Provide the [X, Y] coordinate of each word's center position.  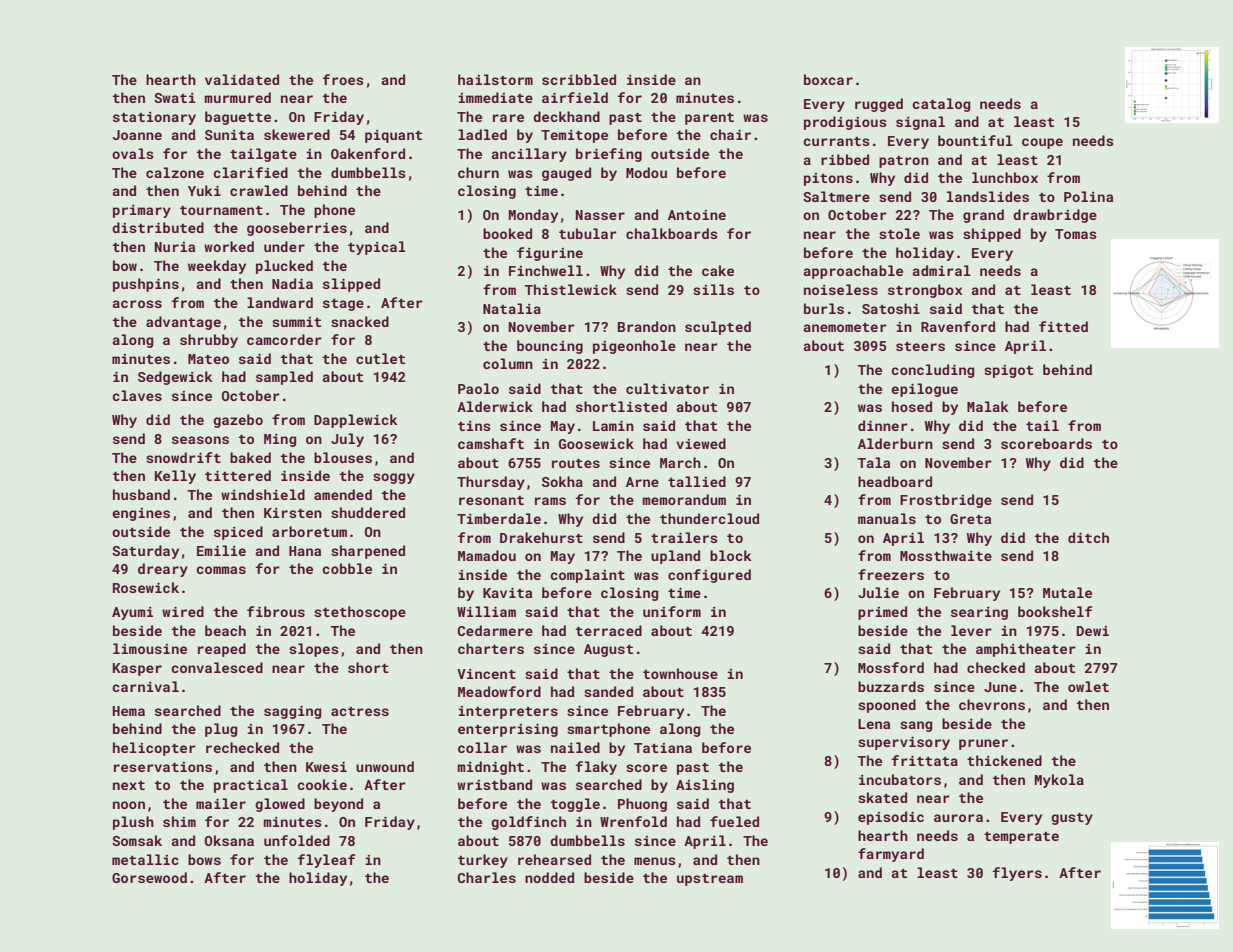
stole [899, 233]
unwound [385, 766]
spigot [1008, 371]
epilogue [924, 390]
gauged [566, 174]
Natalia [512, 308]
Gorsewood [149, 877]
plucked [284, 267]
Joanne [137, 135]
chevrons [992, 704]
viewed [701, 443]
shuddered [368, 512]
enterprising [508, 730]
